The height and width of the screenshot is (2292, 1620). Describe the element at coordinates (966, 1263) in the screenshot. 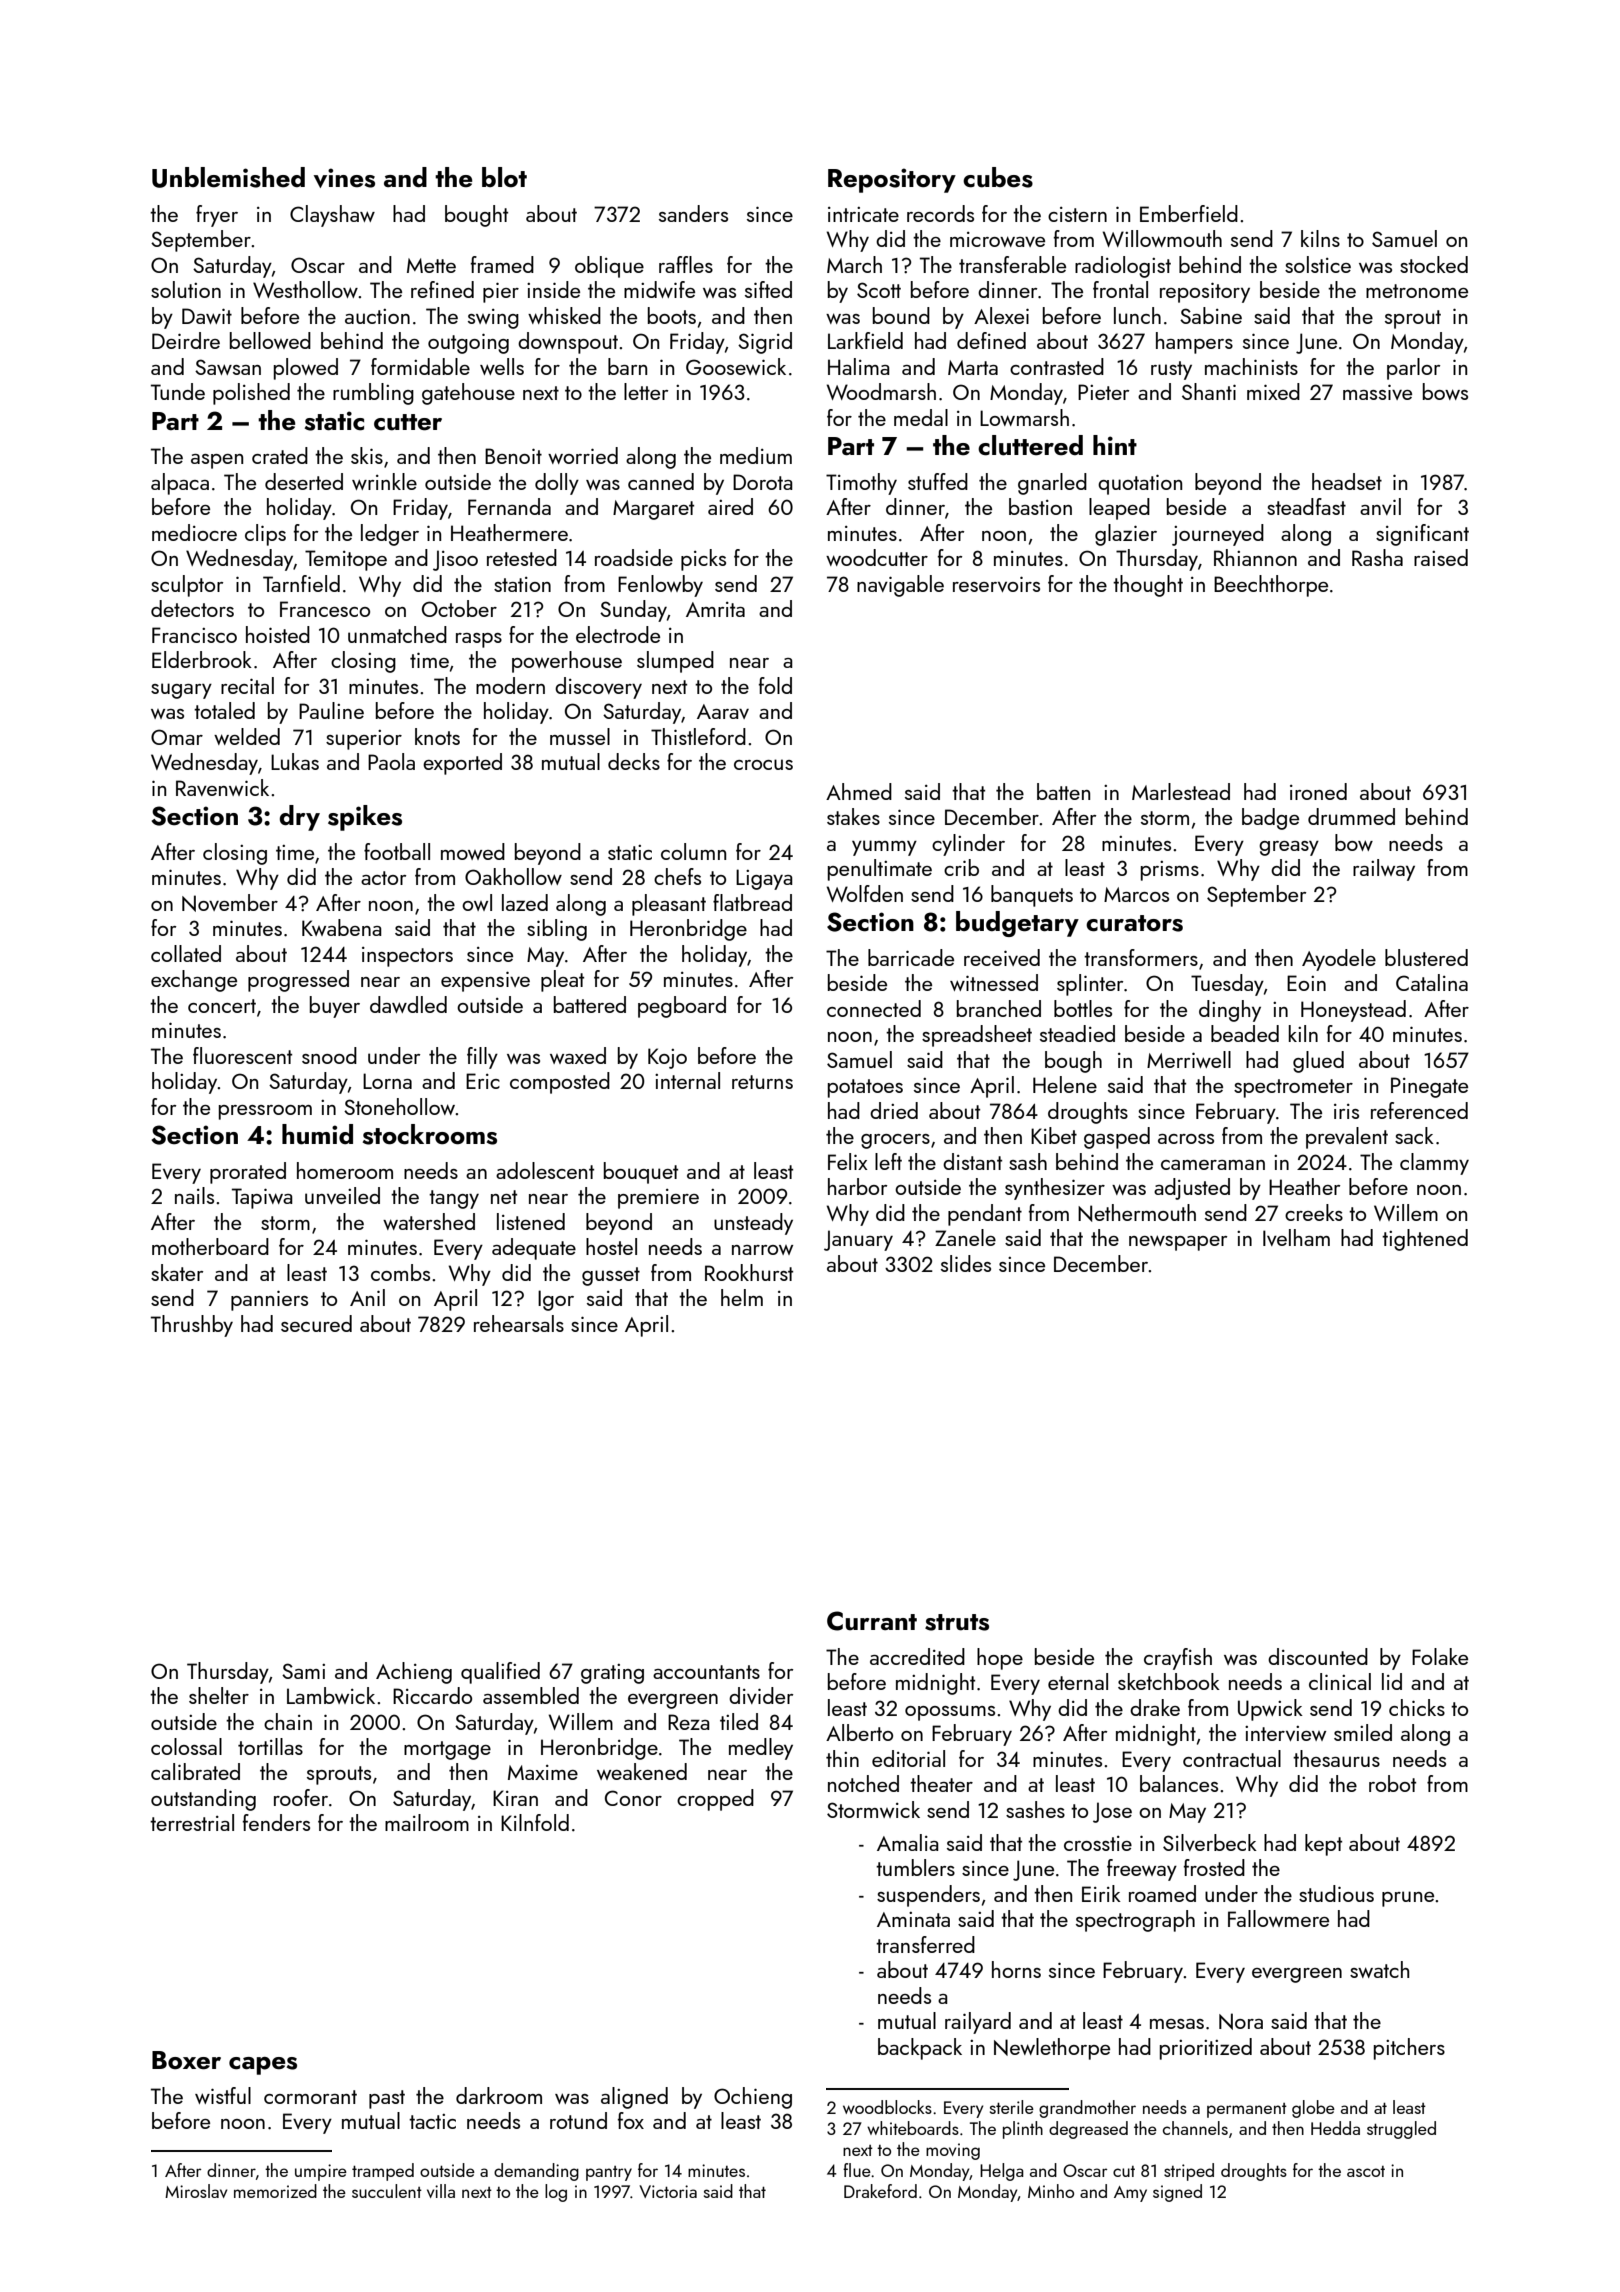

I see `slides` at that location.
